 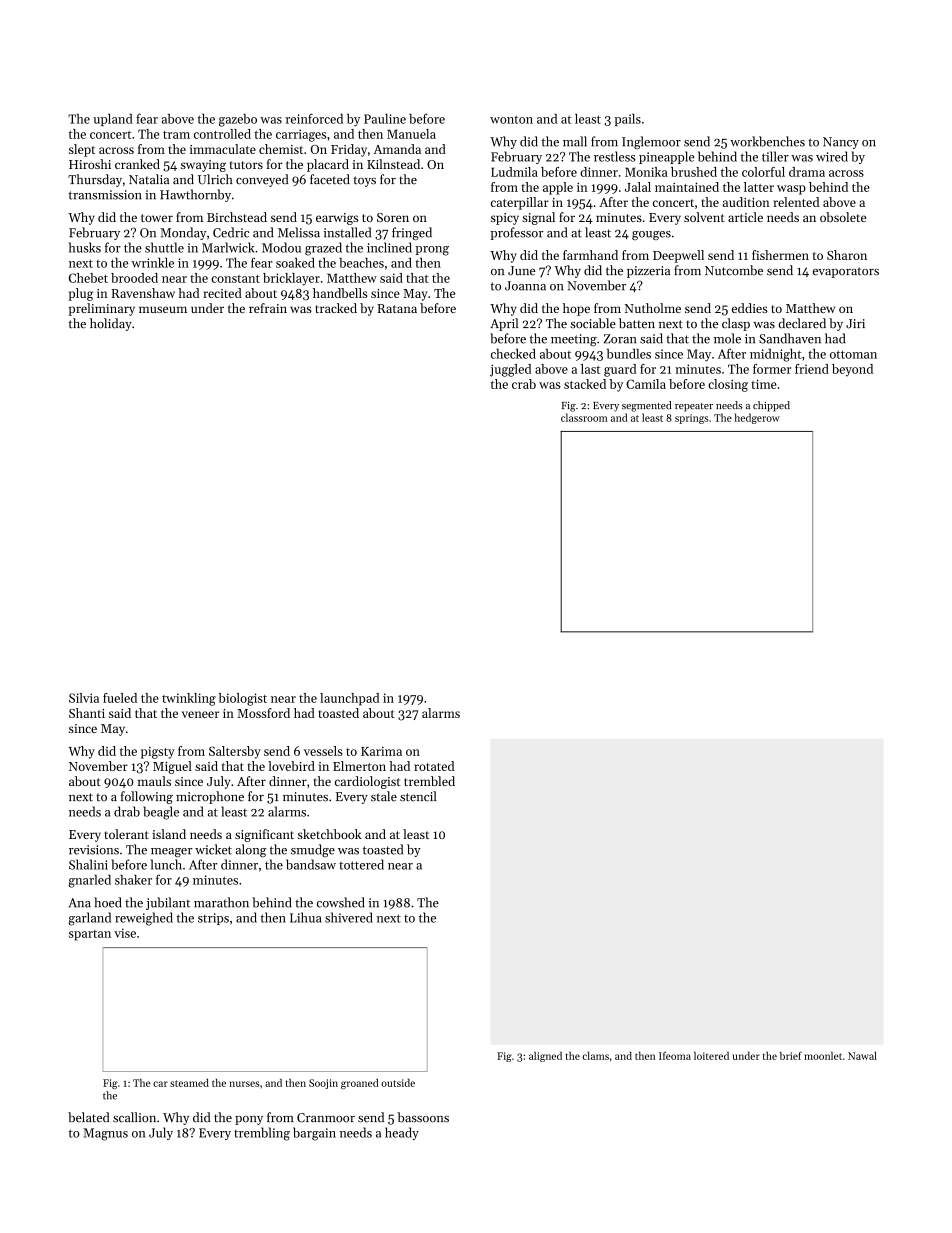 I want to click on outside, so click(x=398, y=1083).
